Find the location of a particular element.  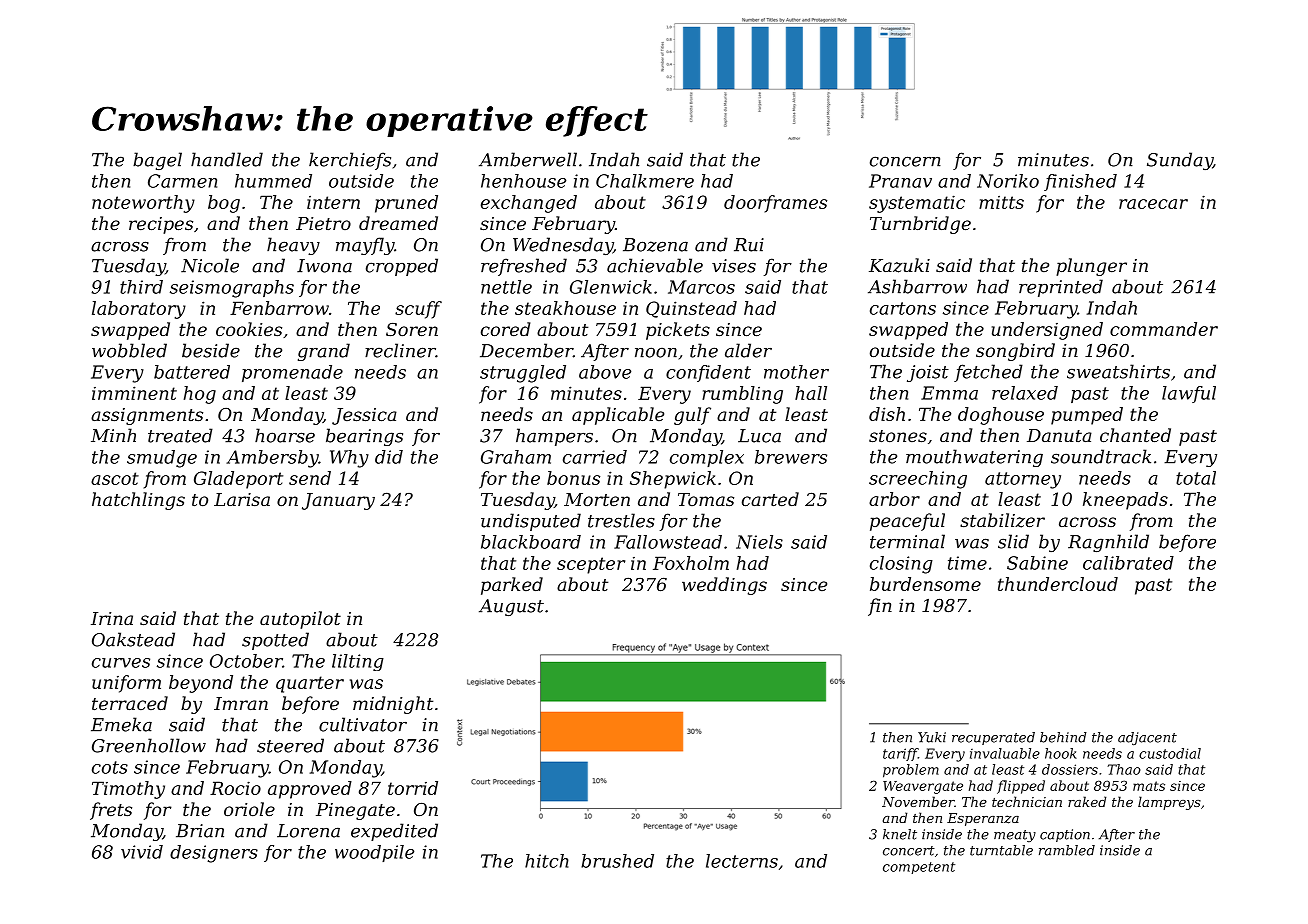

thundercloud is located at coordinates (1058, 584).
